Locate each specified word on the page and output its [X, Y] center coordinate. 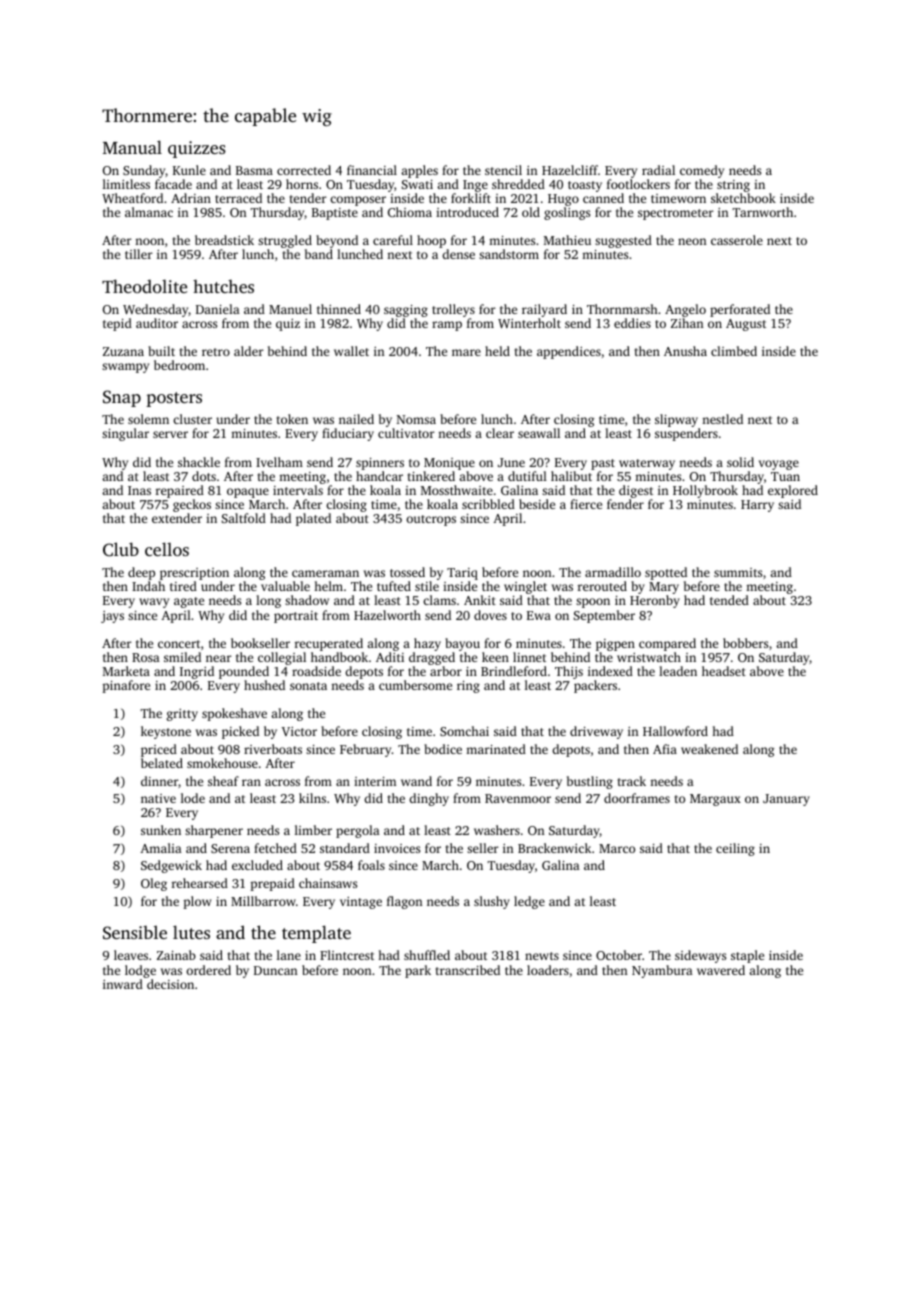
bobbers [745, 643]
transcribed [468, 970]
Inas [139, 490]
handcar [379, 476]
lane [289, 955]
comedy [702, 171]
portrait [296, 617]
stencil [503, 170]
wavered [721, 970]
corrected [304, 170]
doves [490, 615]
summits [738, 572]
